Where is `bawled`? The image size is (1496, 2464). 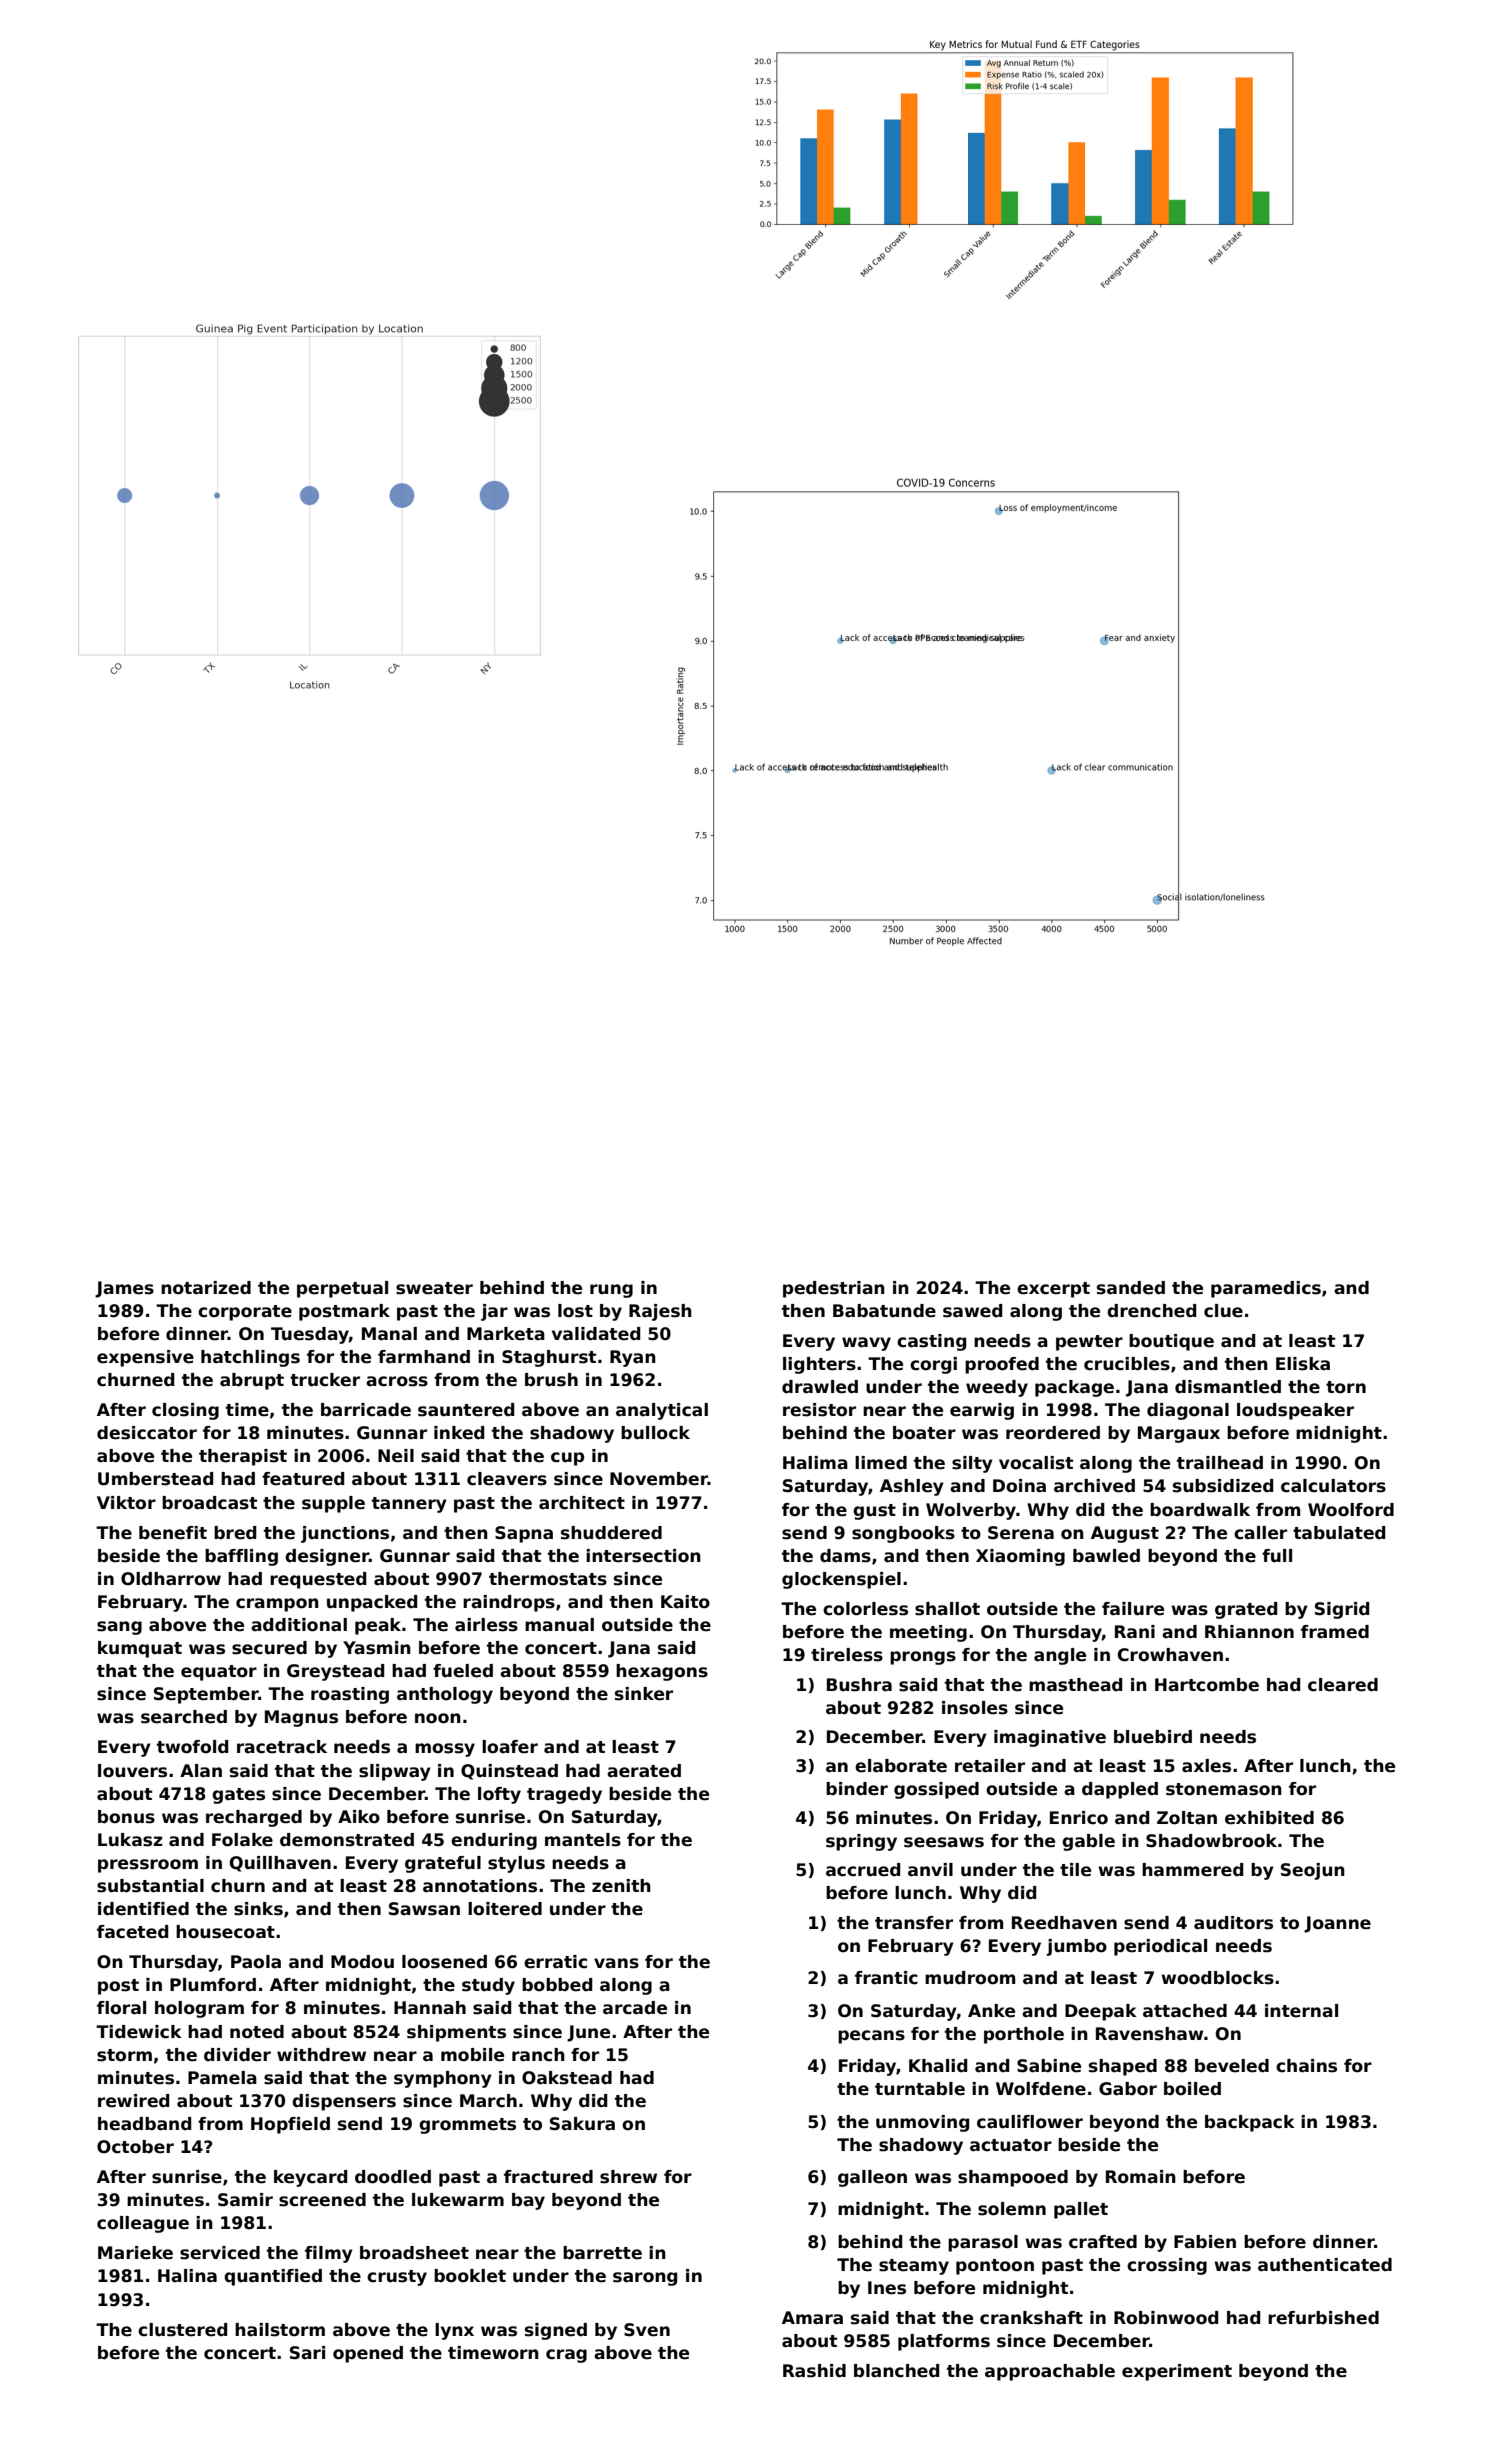 bawled is located at coordinates (1106, 1556).
